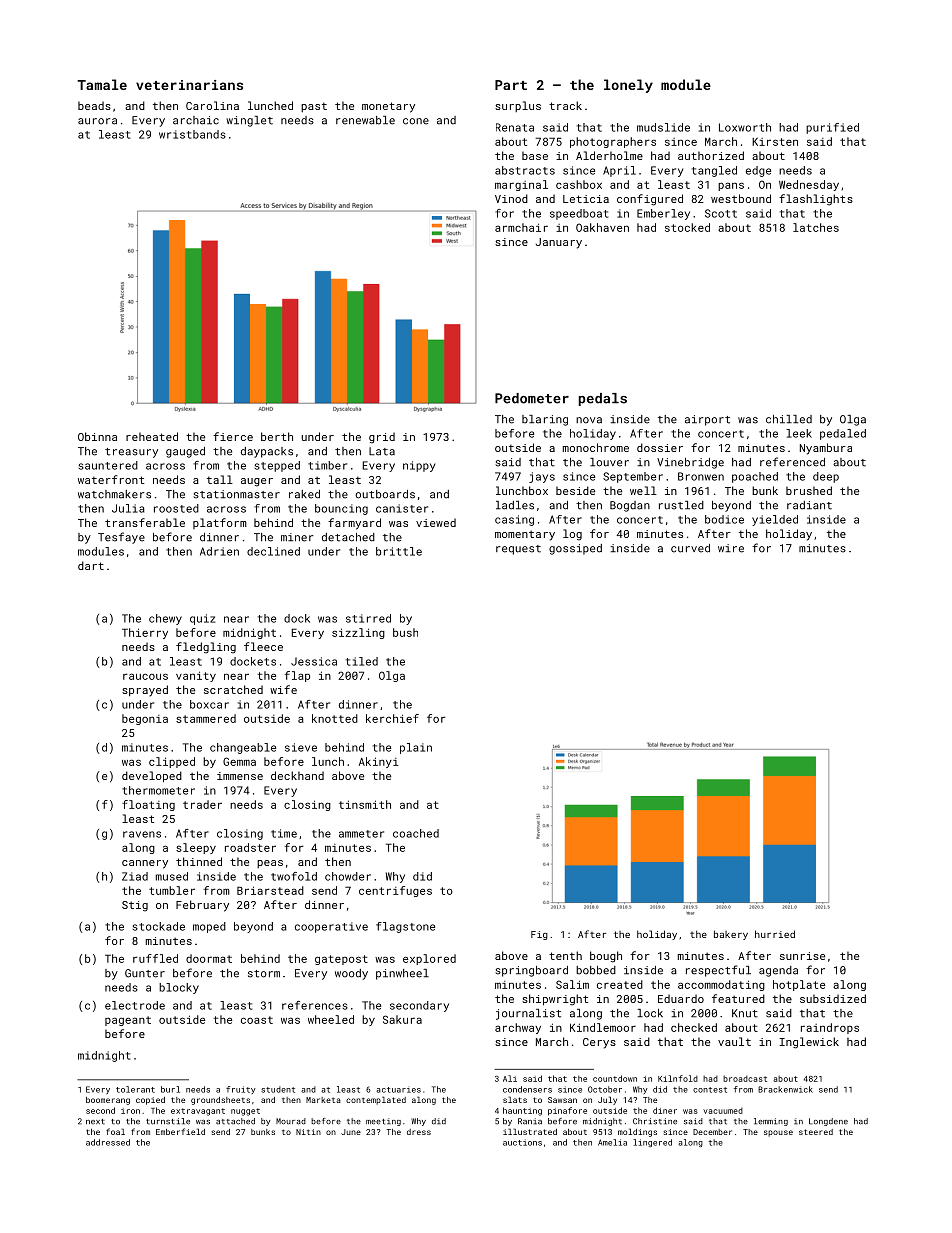 The image size is (952, 1233). What do you see at coordinates (652, 1143) in the image?
I see `lingered` at bounding box center [652, 1143].
